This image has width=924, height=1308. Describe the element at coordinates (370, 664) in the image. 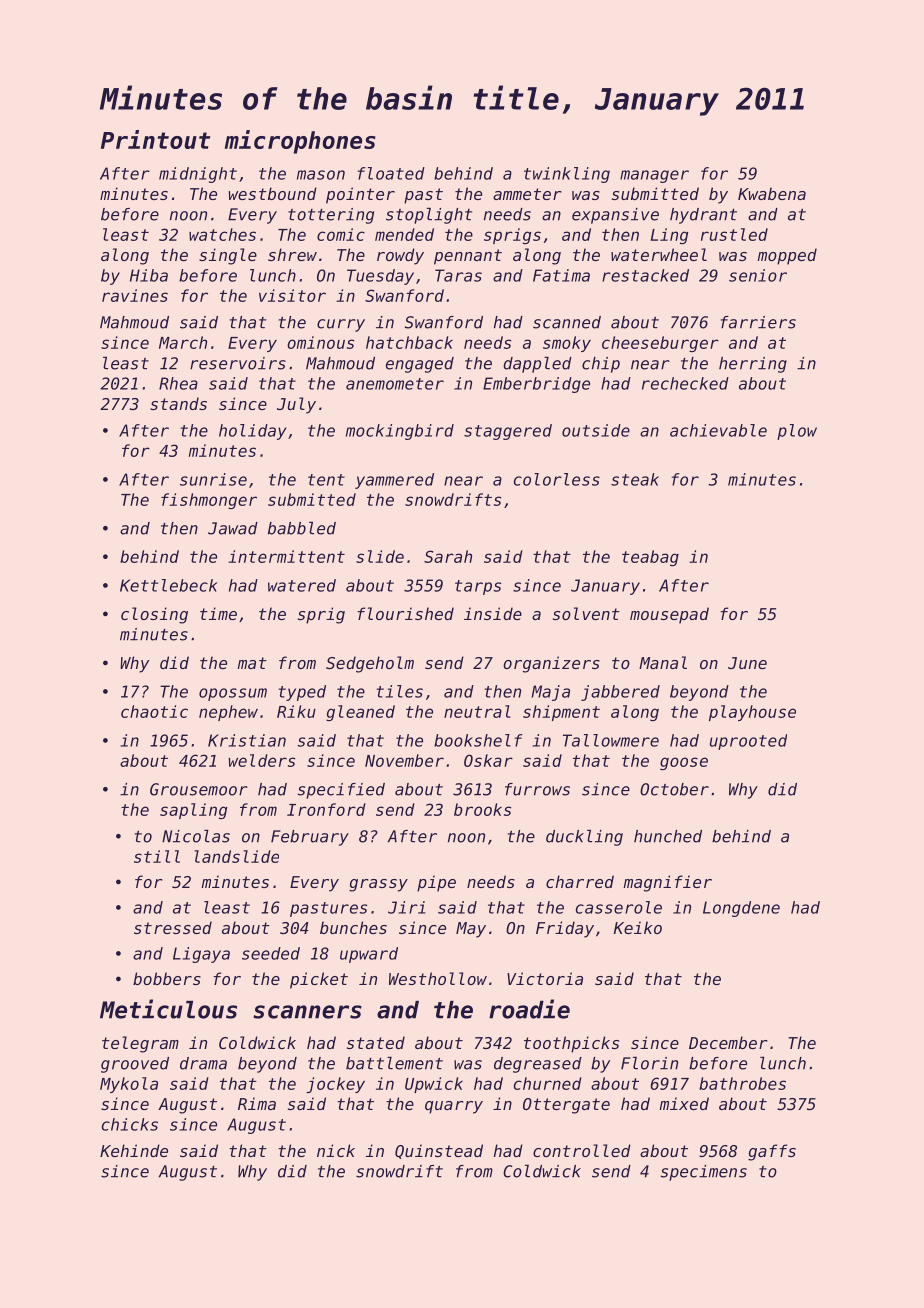

I see `Sedgeholm` at that location.
